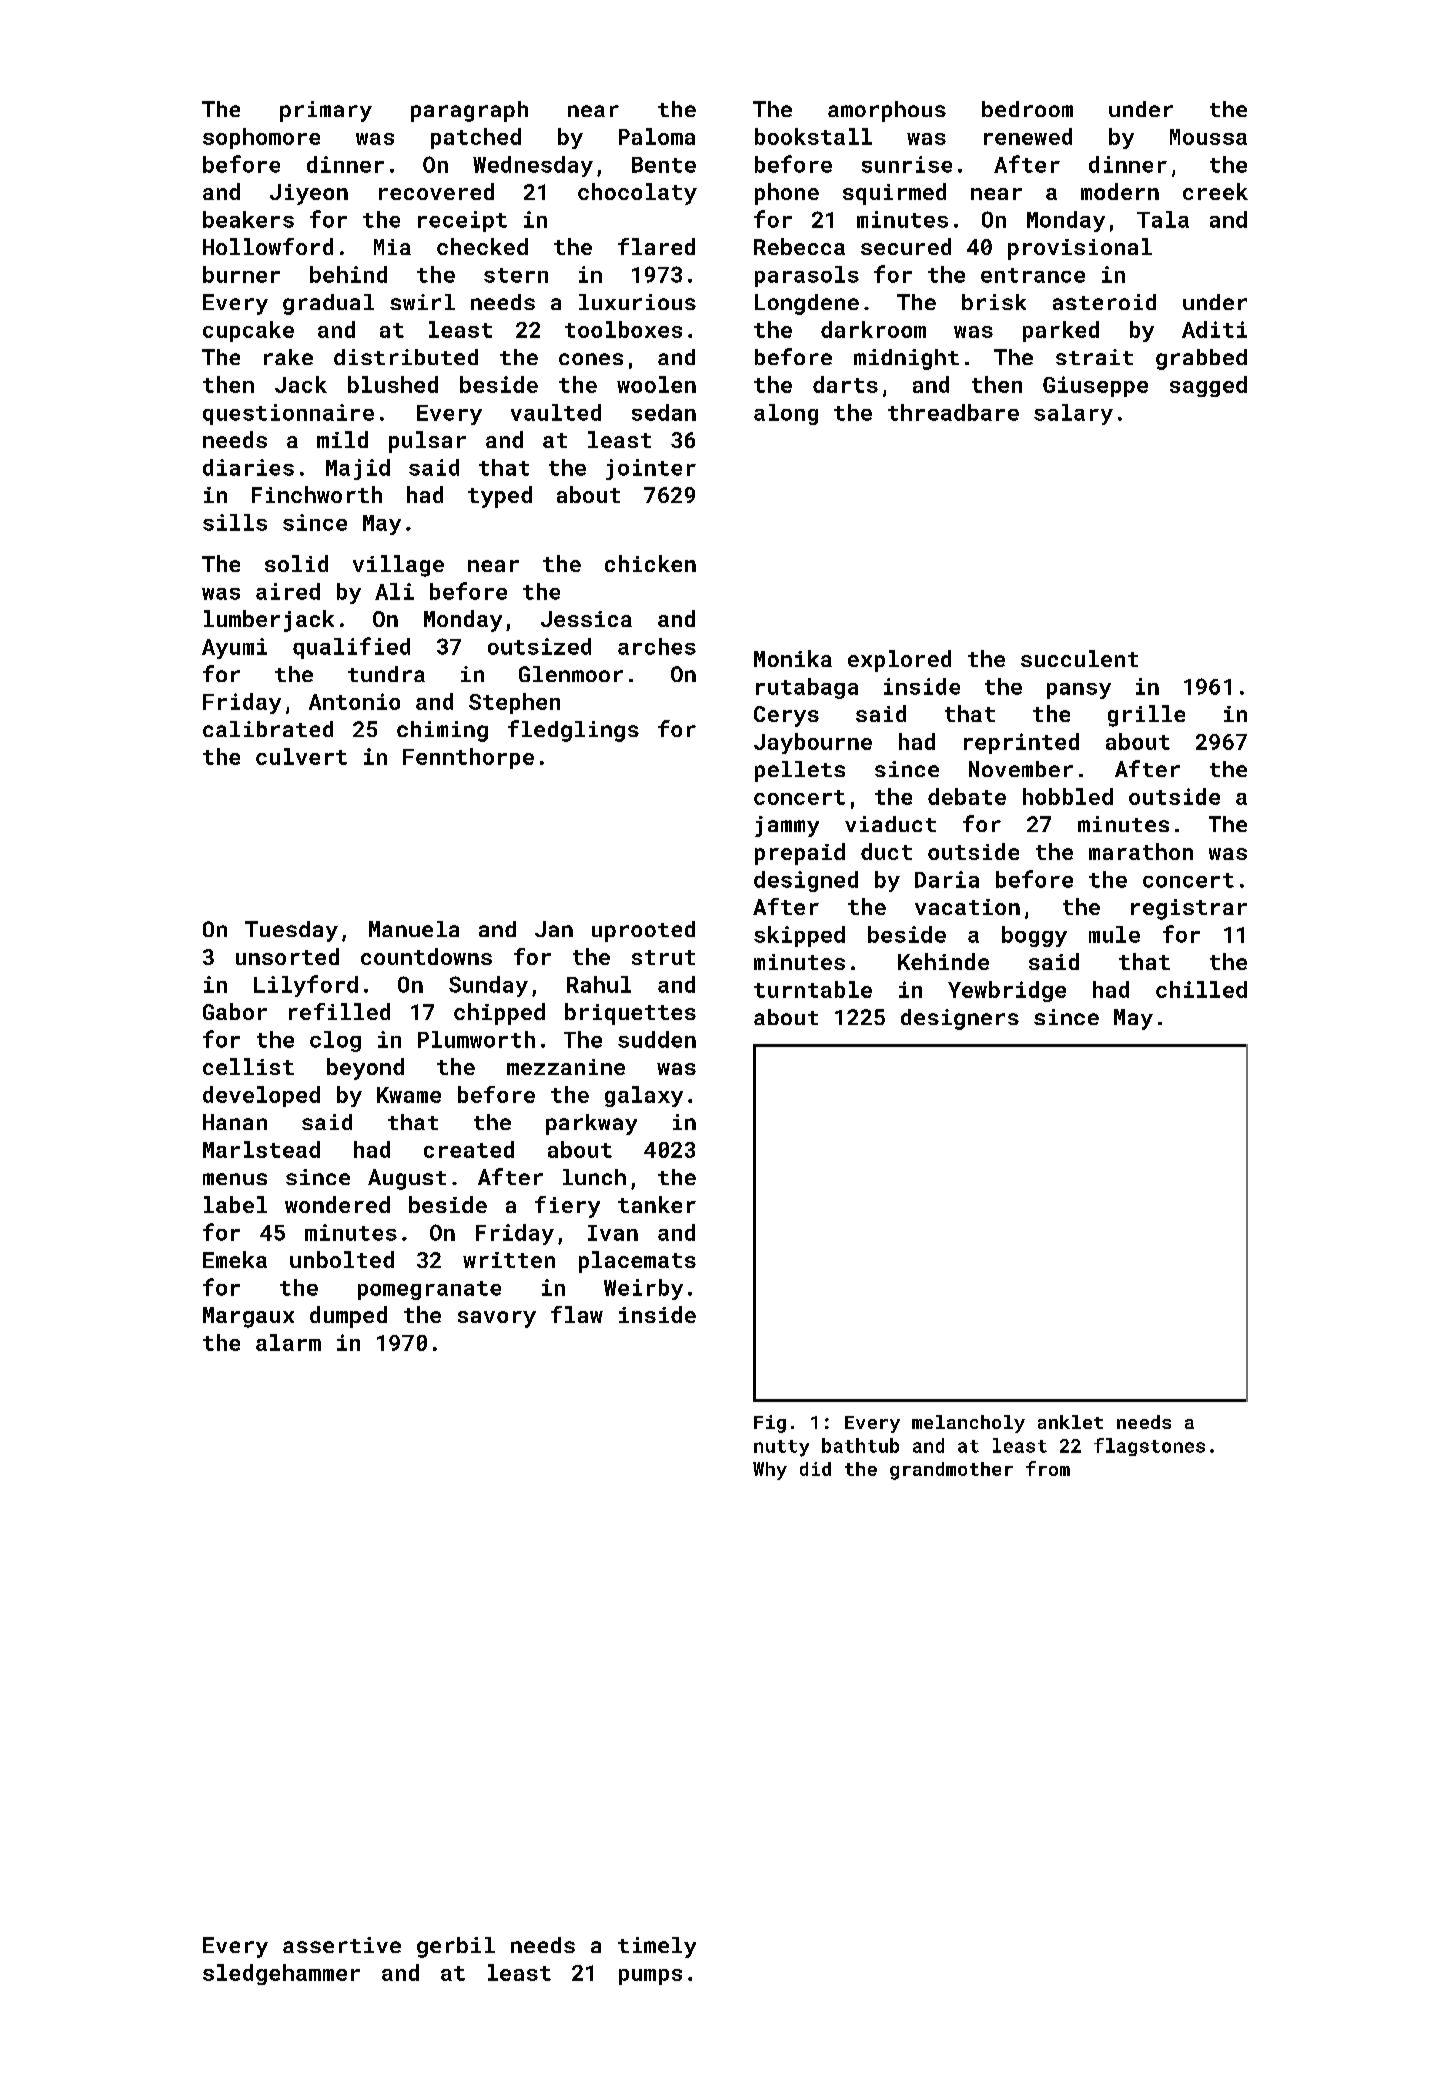 This screenshot has width=1450, height=2100. Describe the element at coordinates (577, 1314) in the screenshot. I see `flaw` at that location.
